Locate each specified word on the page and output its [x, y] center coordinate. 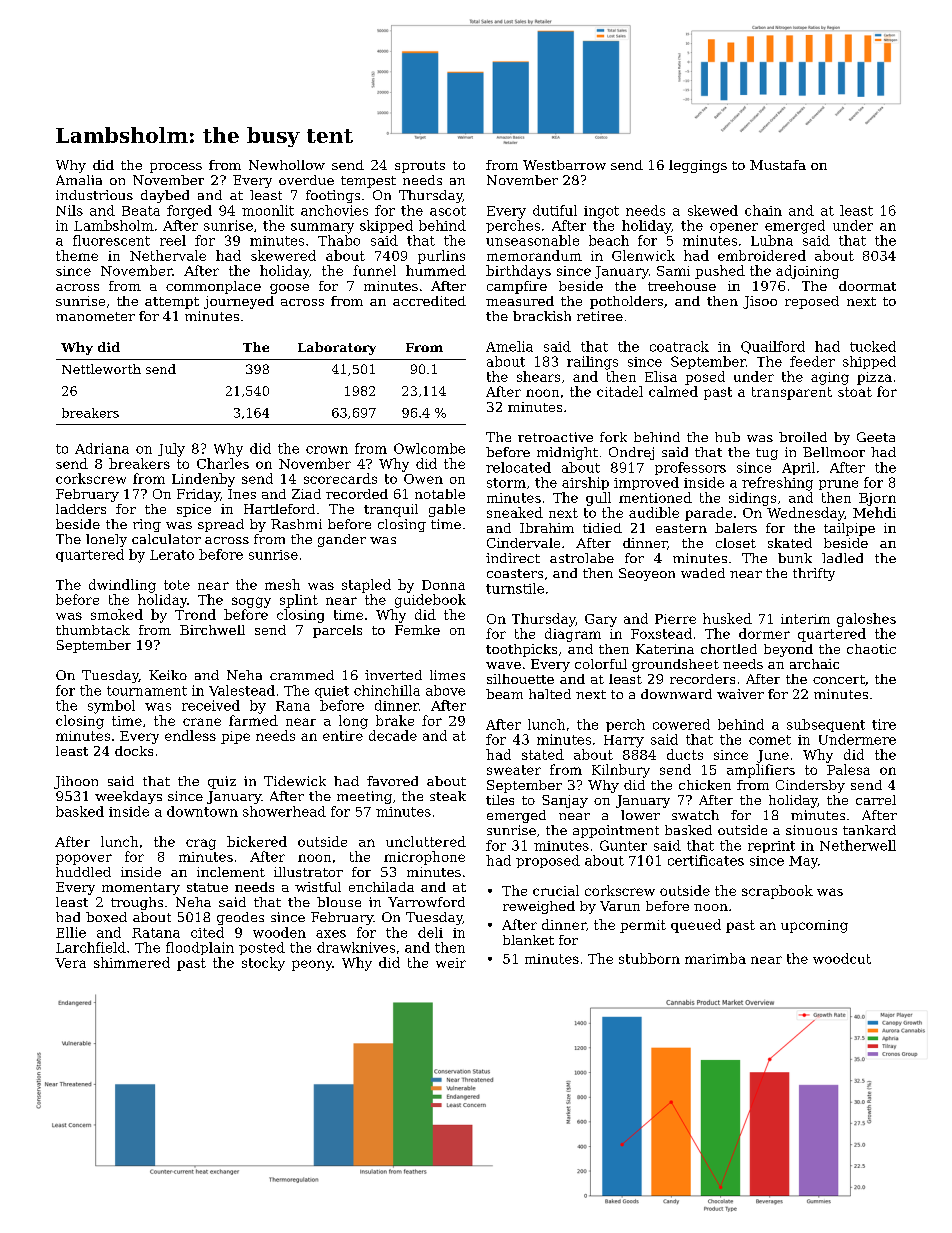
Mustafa [778, 165]
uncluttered [426, 841]
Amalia [79, 180]
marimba [715, 958]
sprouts [420, 167]
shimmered [132, 962]
